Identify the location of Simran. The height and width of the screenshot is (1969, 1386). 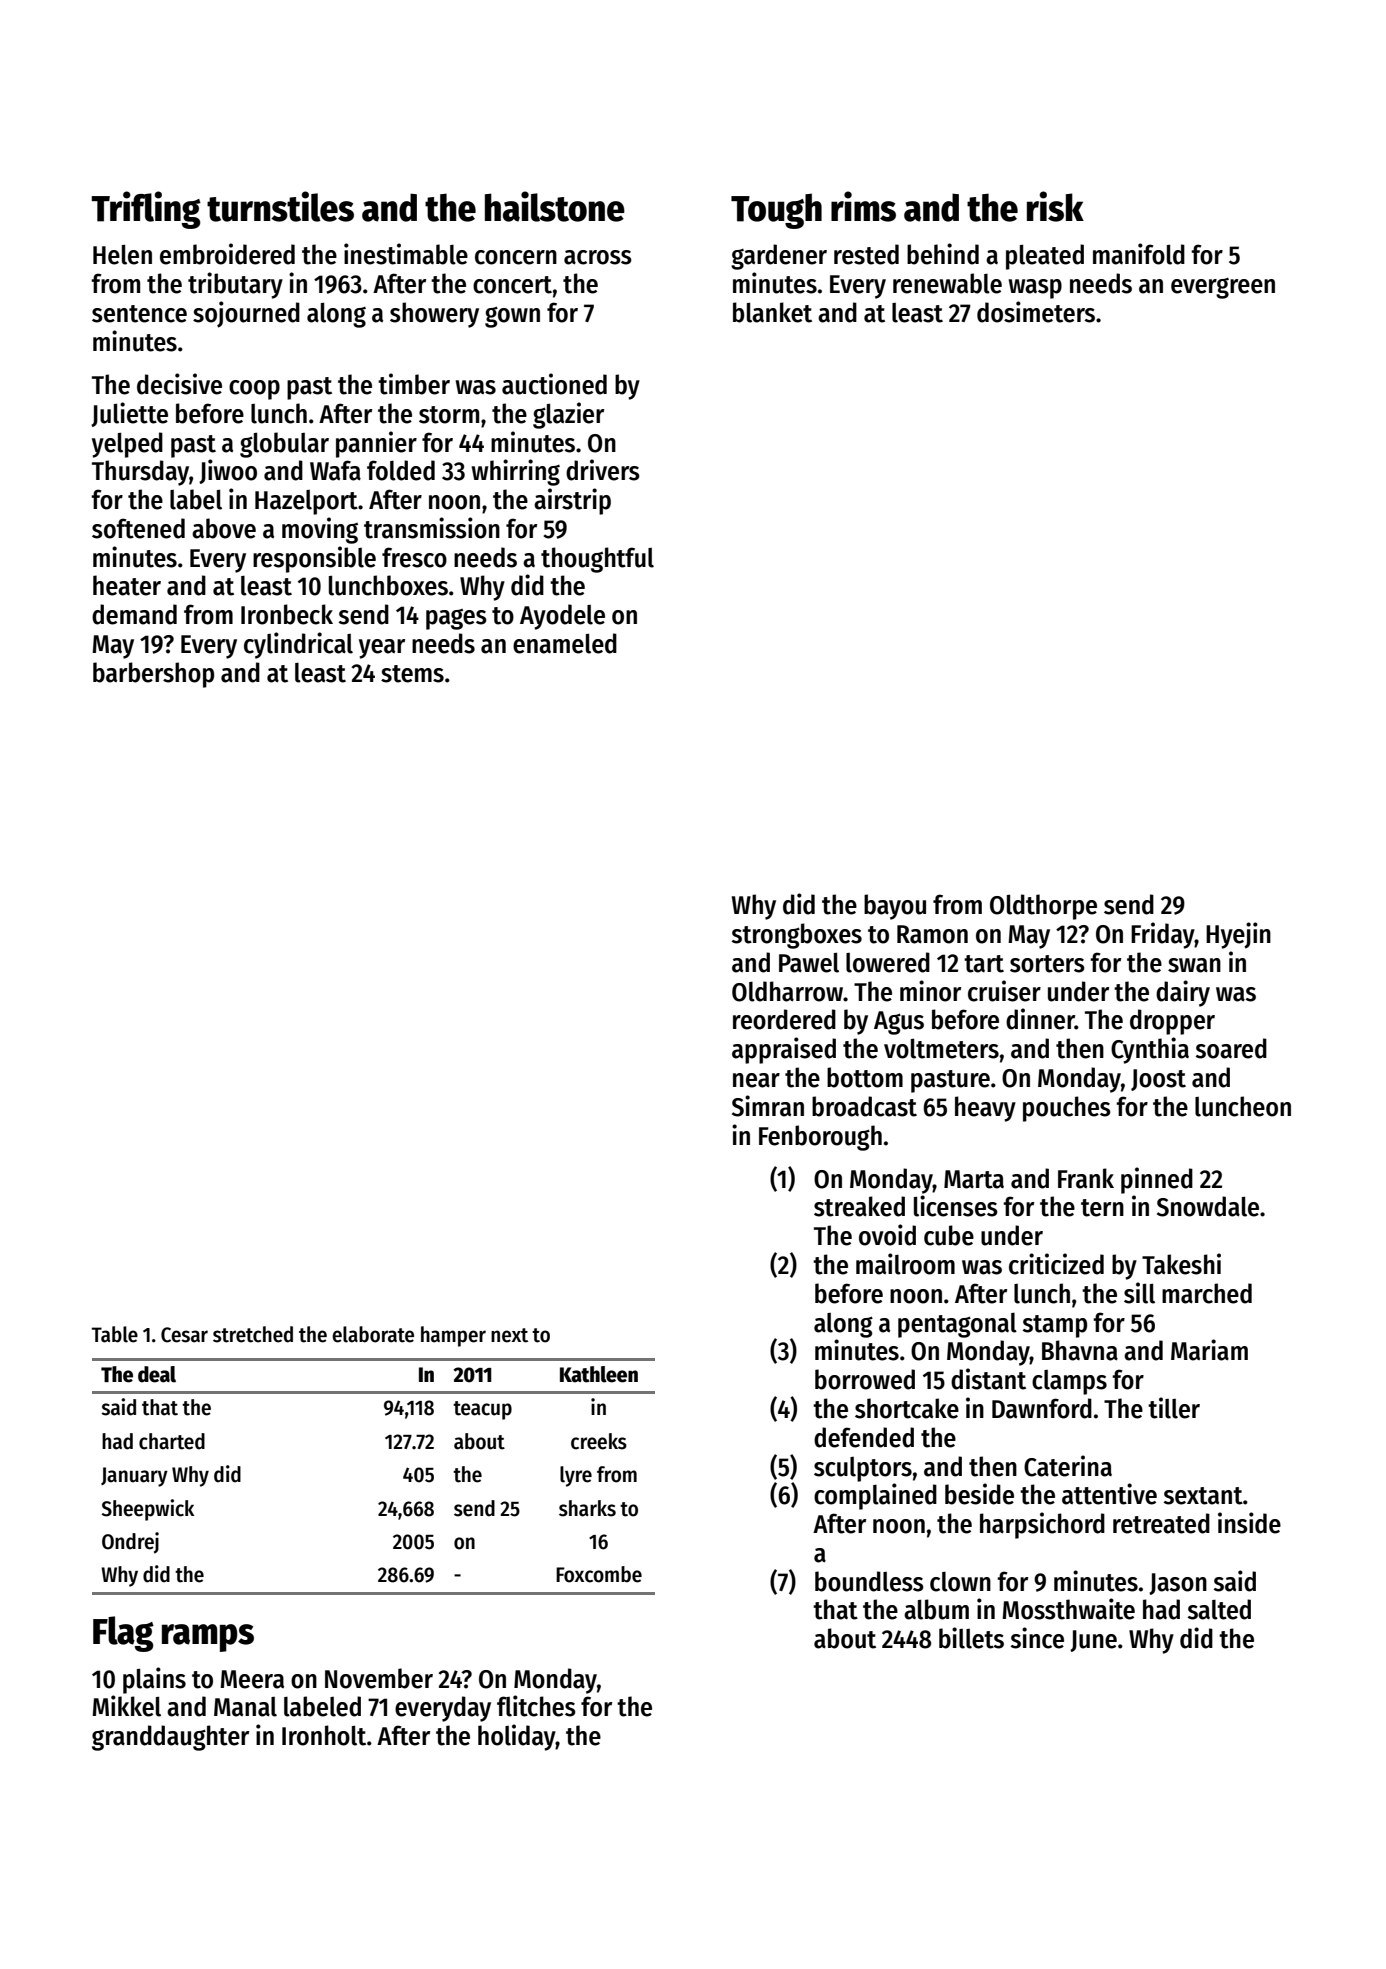
(768, 1106).
